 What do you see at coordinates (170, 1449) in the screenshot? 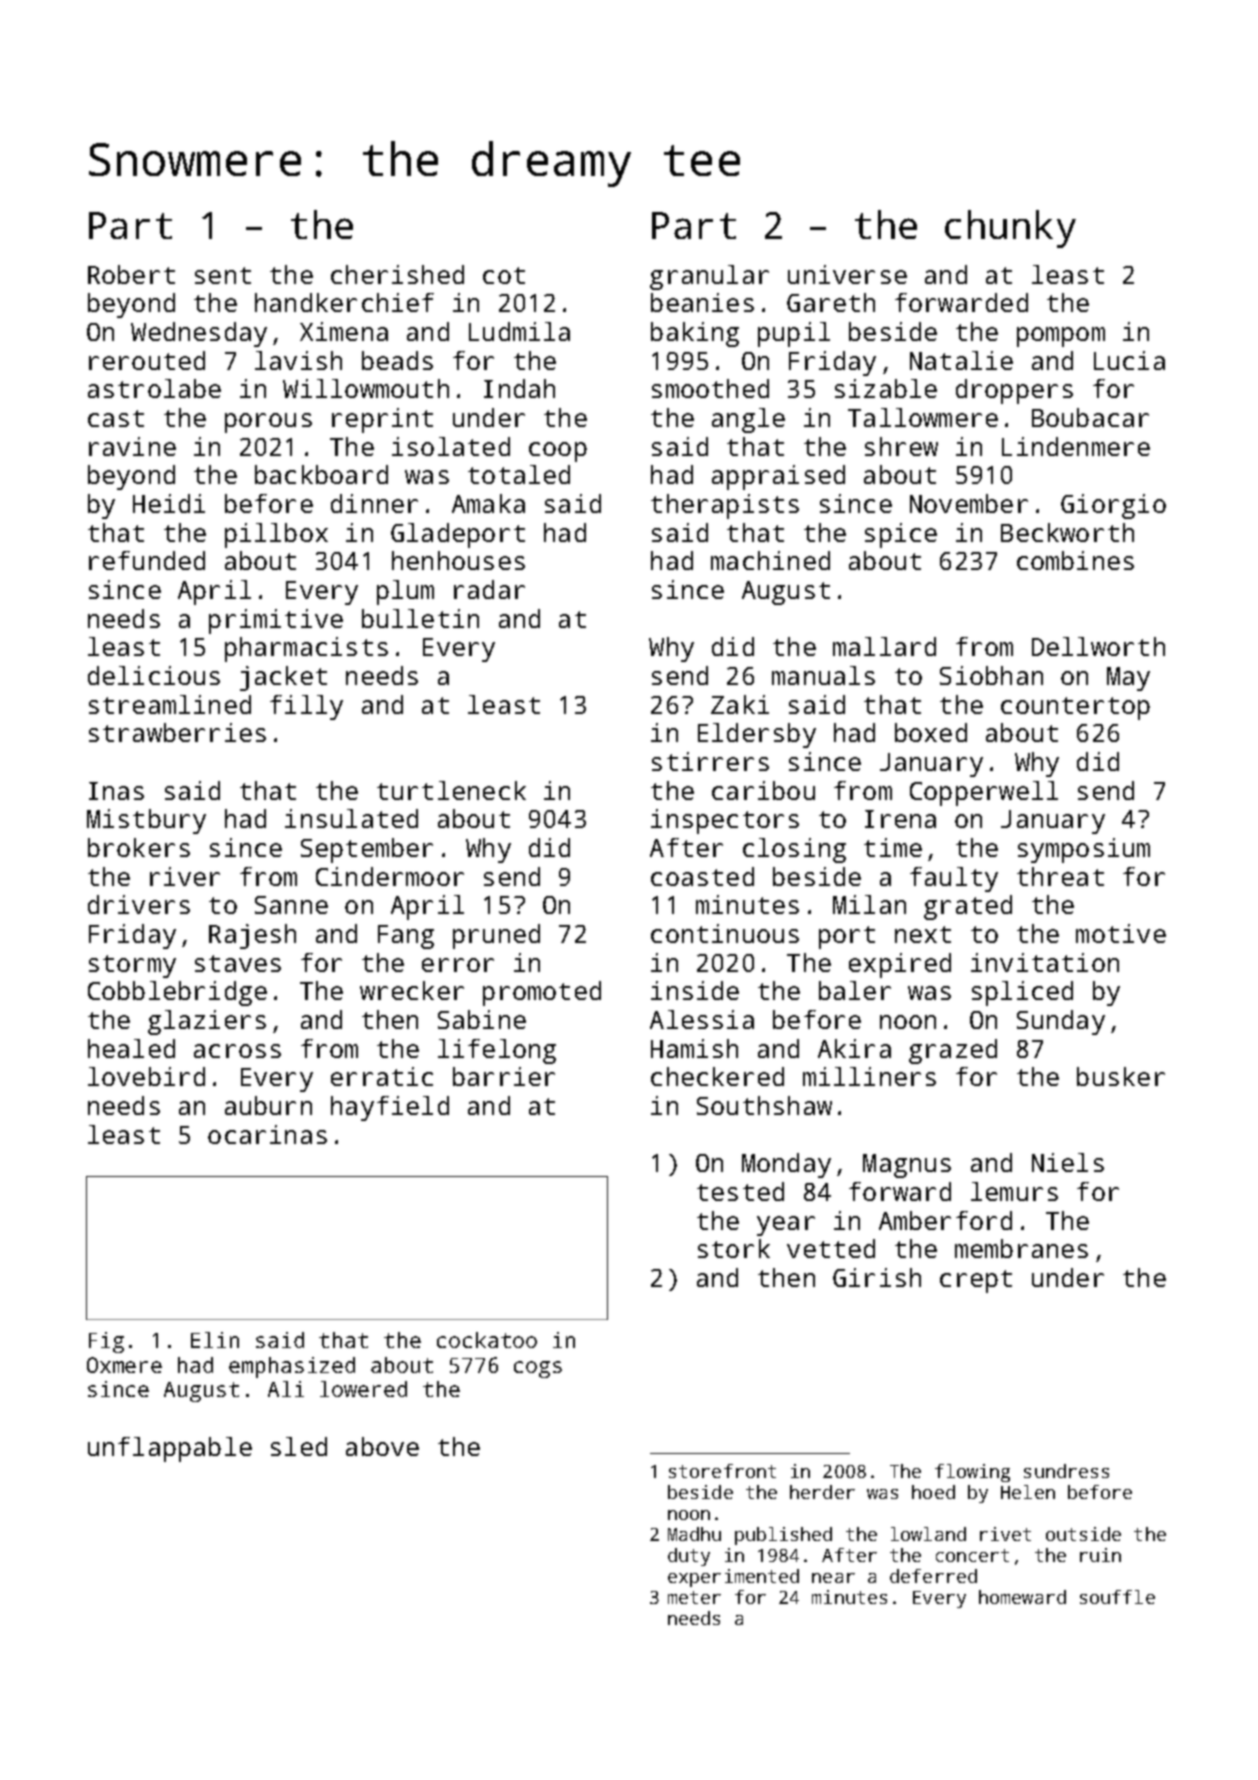
I see `unflappable` at bounding box center [170, 1449].
